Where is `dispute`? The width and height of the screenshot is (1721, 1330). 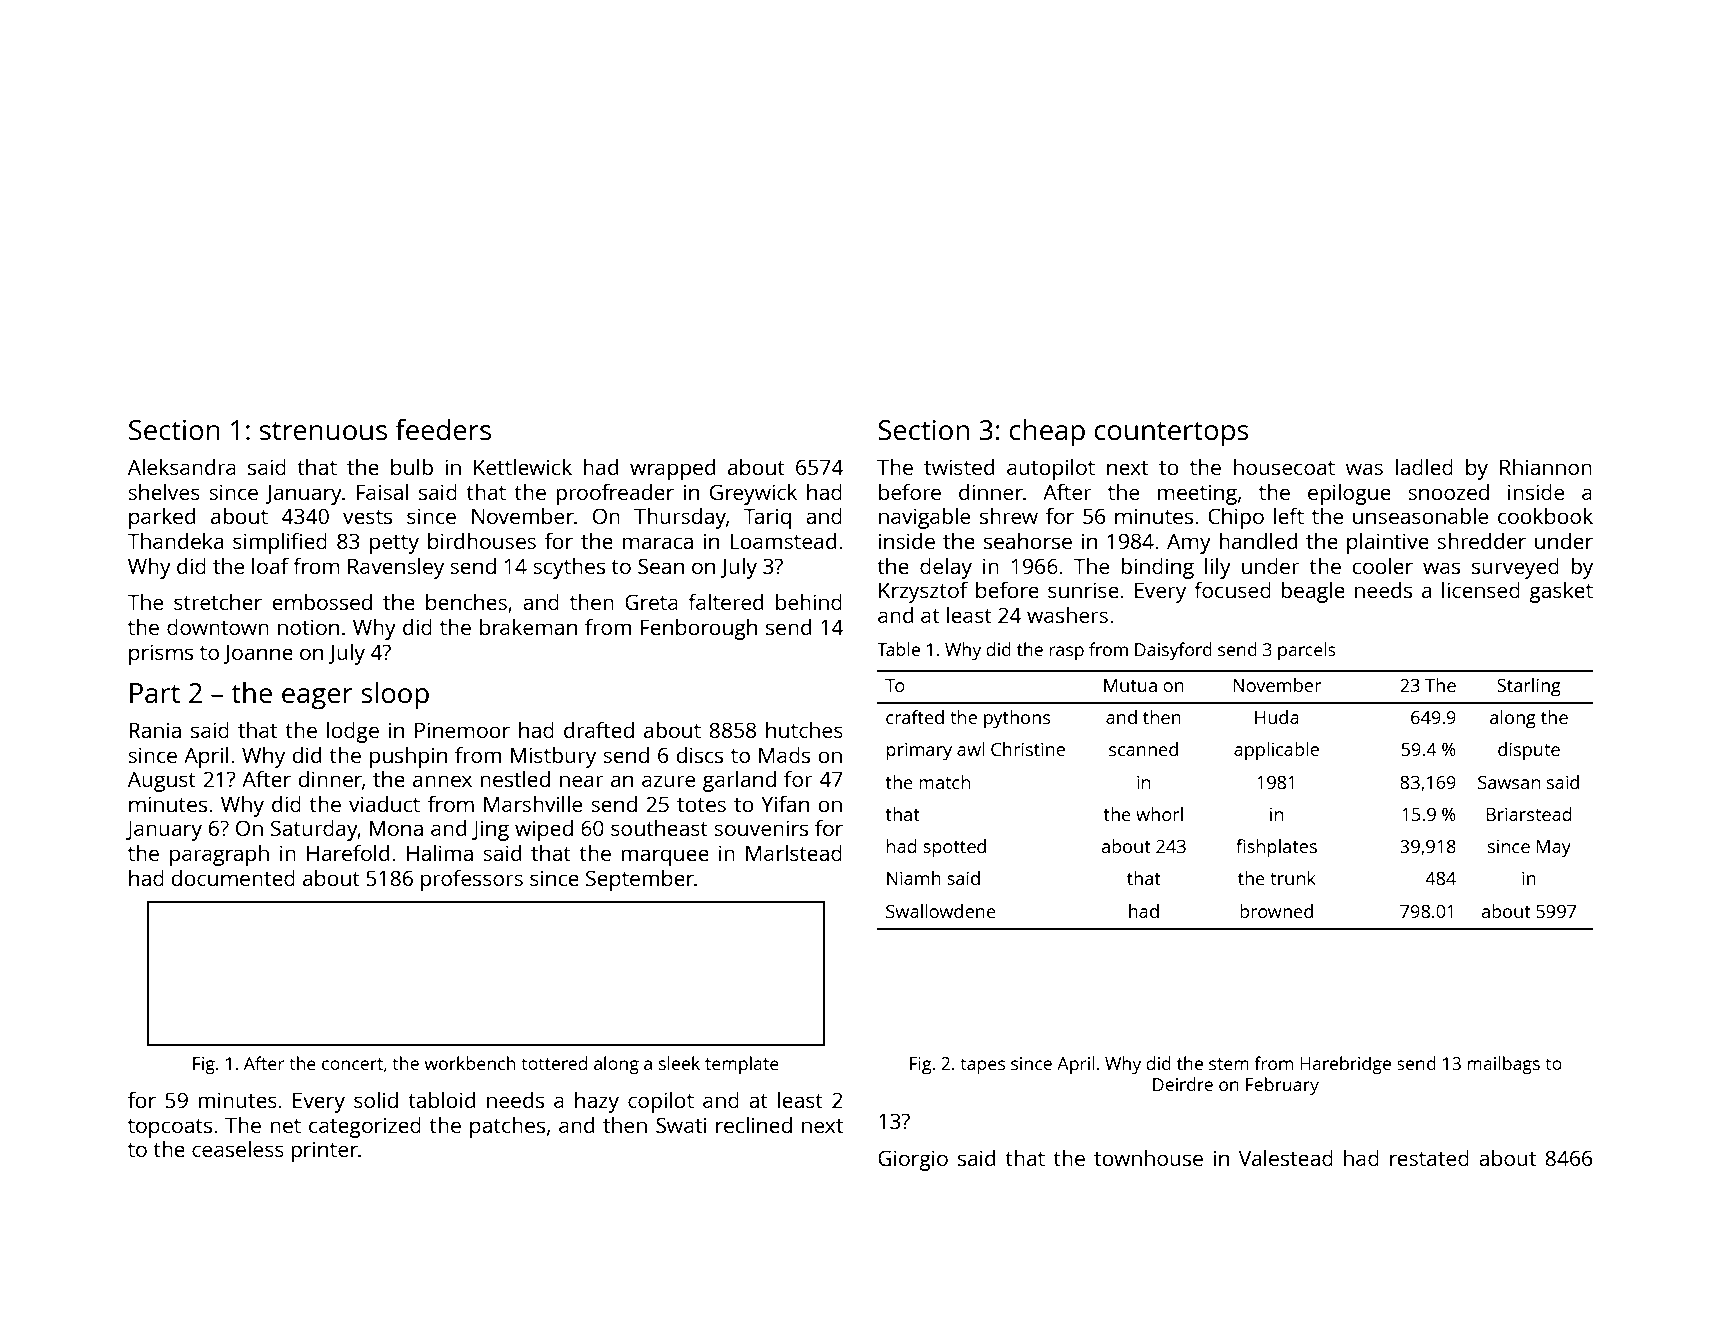 dispute is located at coordinates (1529, 751).
